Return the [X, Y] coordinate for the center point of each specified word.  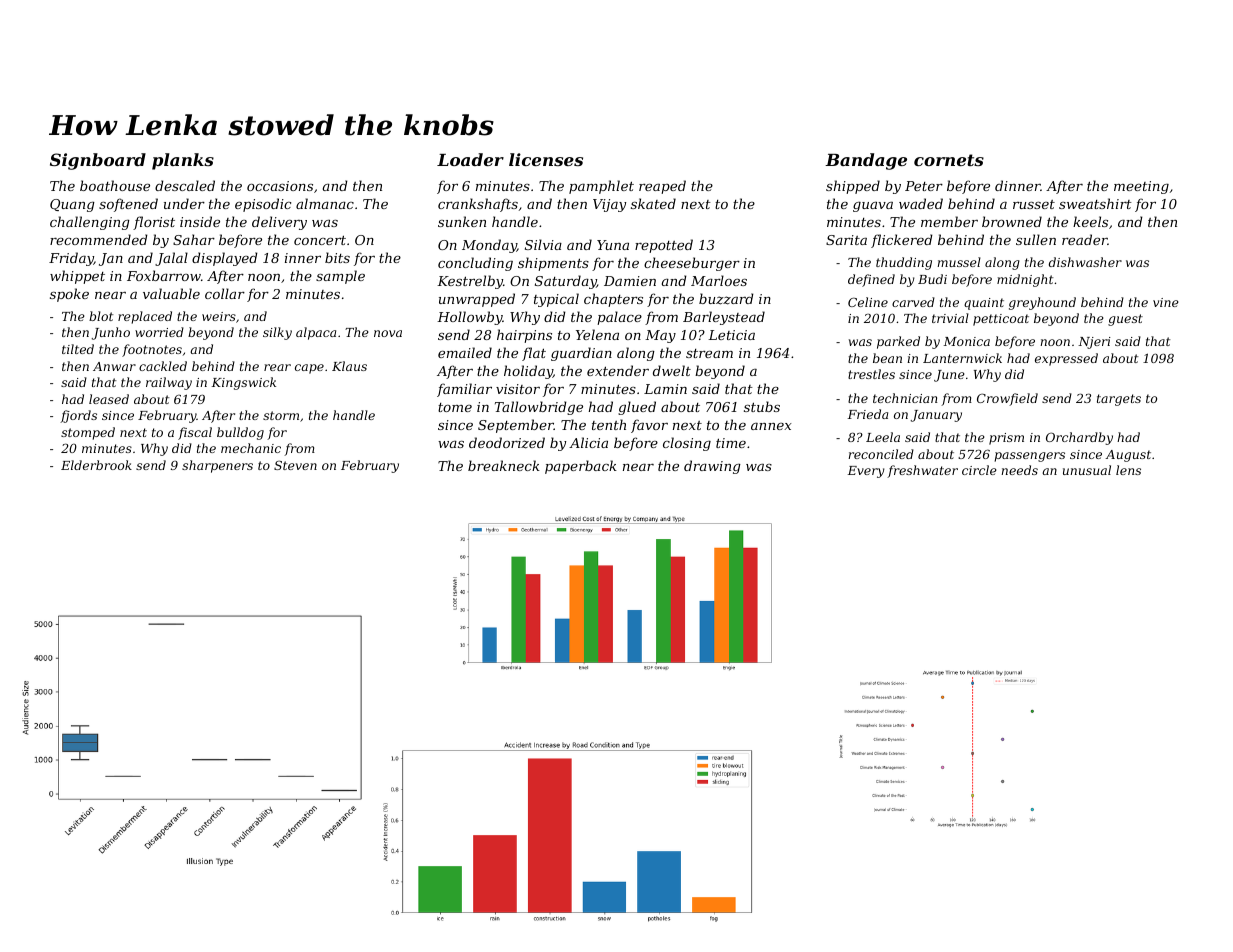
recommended [99, 239]
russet [1034, 204]
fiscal [195, 433]
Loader [470, 159]
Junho [111, 333]
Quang [72, 205]
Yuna [613, 245]
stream [709, 353]
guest [1125, 320]
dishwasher [1085, 262]
